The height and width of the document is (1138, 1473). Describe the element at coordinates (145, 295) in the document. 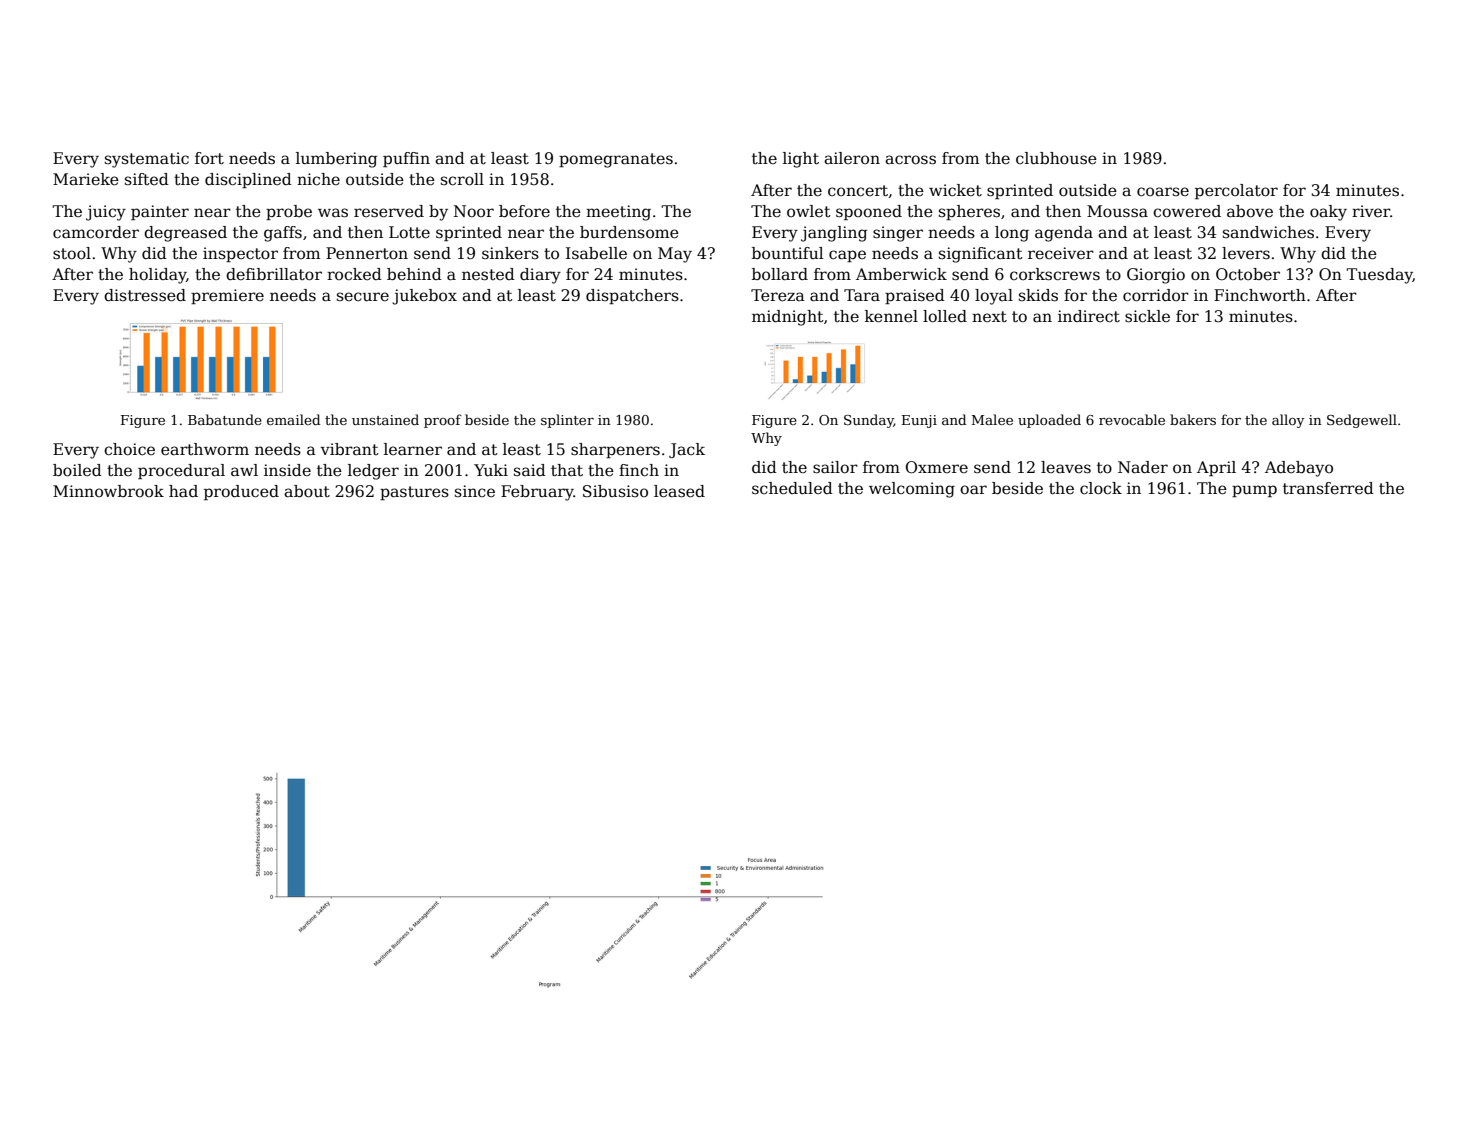

I see `distressed` at that location.
